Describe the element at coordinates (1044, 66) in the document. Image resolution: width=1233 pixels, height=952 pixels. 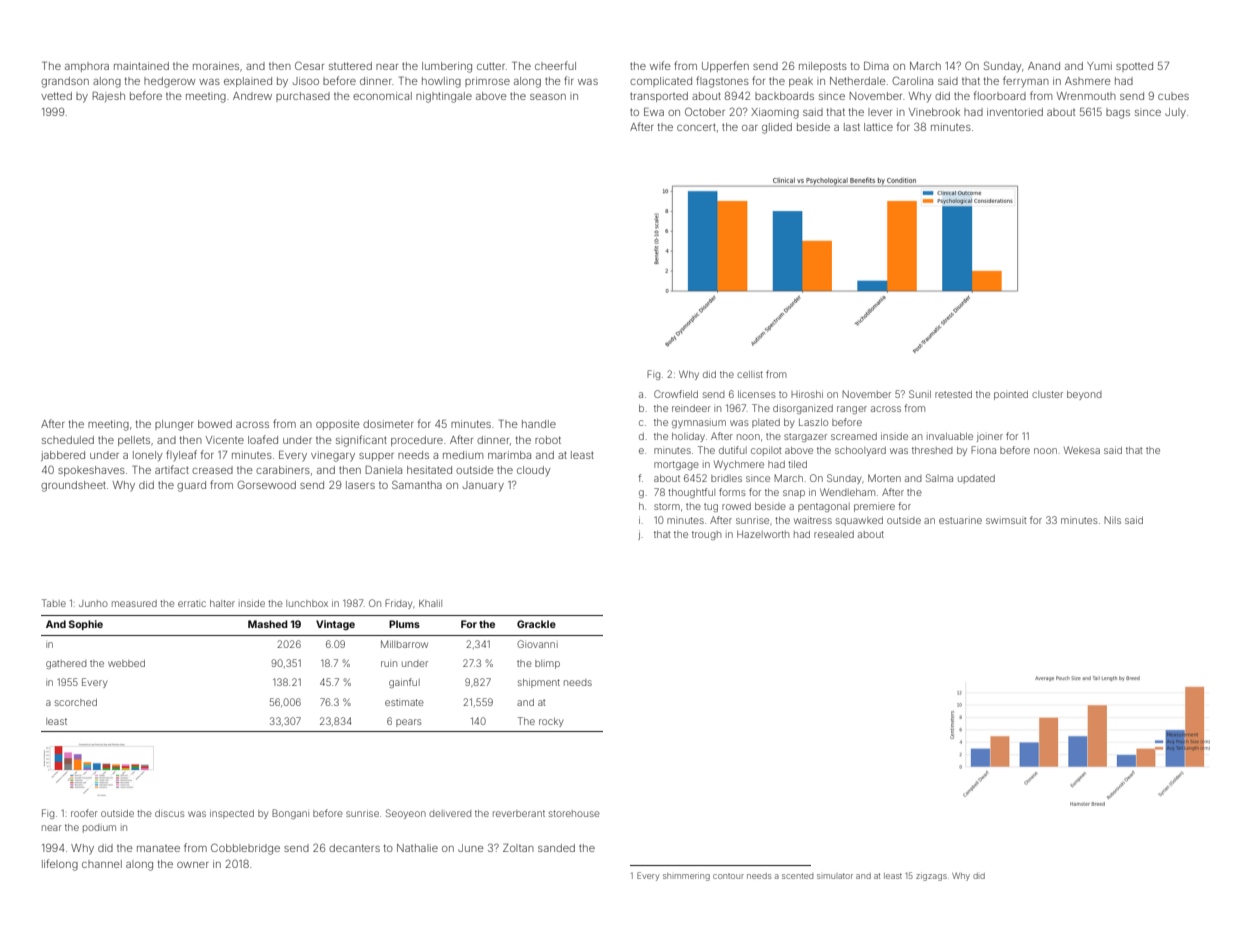
I see `Anand` at that location.
